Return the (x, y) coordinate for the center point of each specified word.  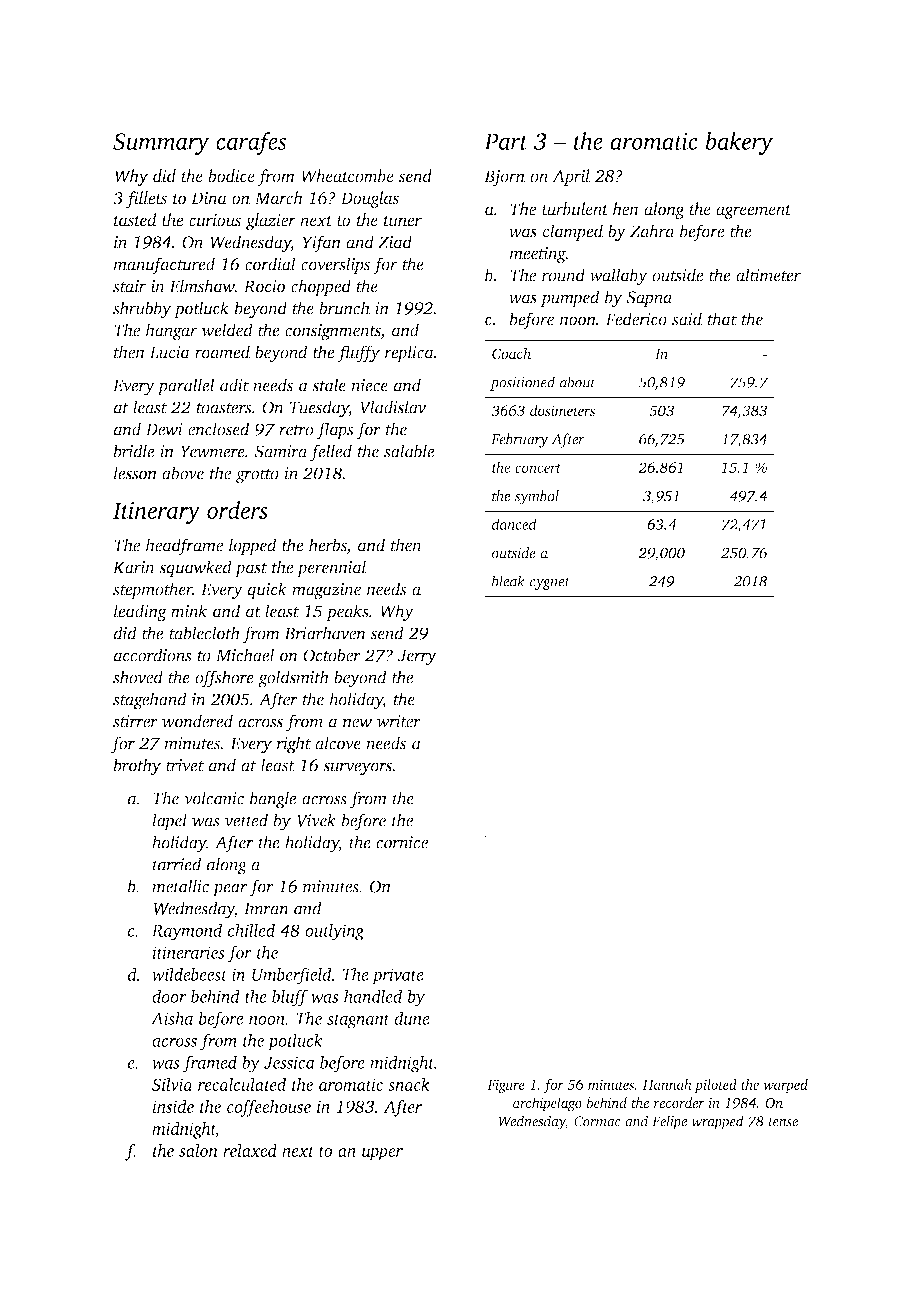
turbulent (575, 209)
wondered (197, 721)
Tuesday (319, 409)
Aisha (172, 1018)
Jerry (417, 657)
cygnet (550, 583)
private (398, 976)
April (571, 177)
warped (785, 1086)
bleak (508, 581)
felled (331, 453)
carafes (251, 143)
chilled (251, 930)
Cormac (597, 1121)
